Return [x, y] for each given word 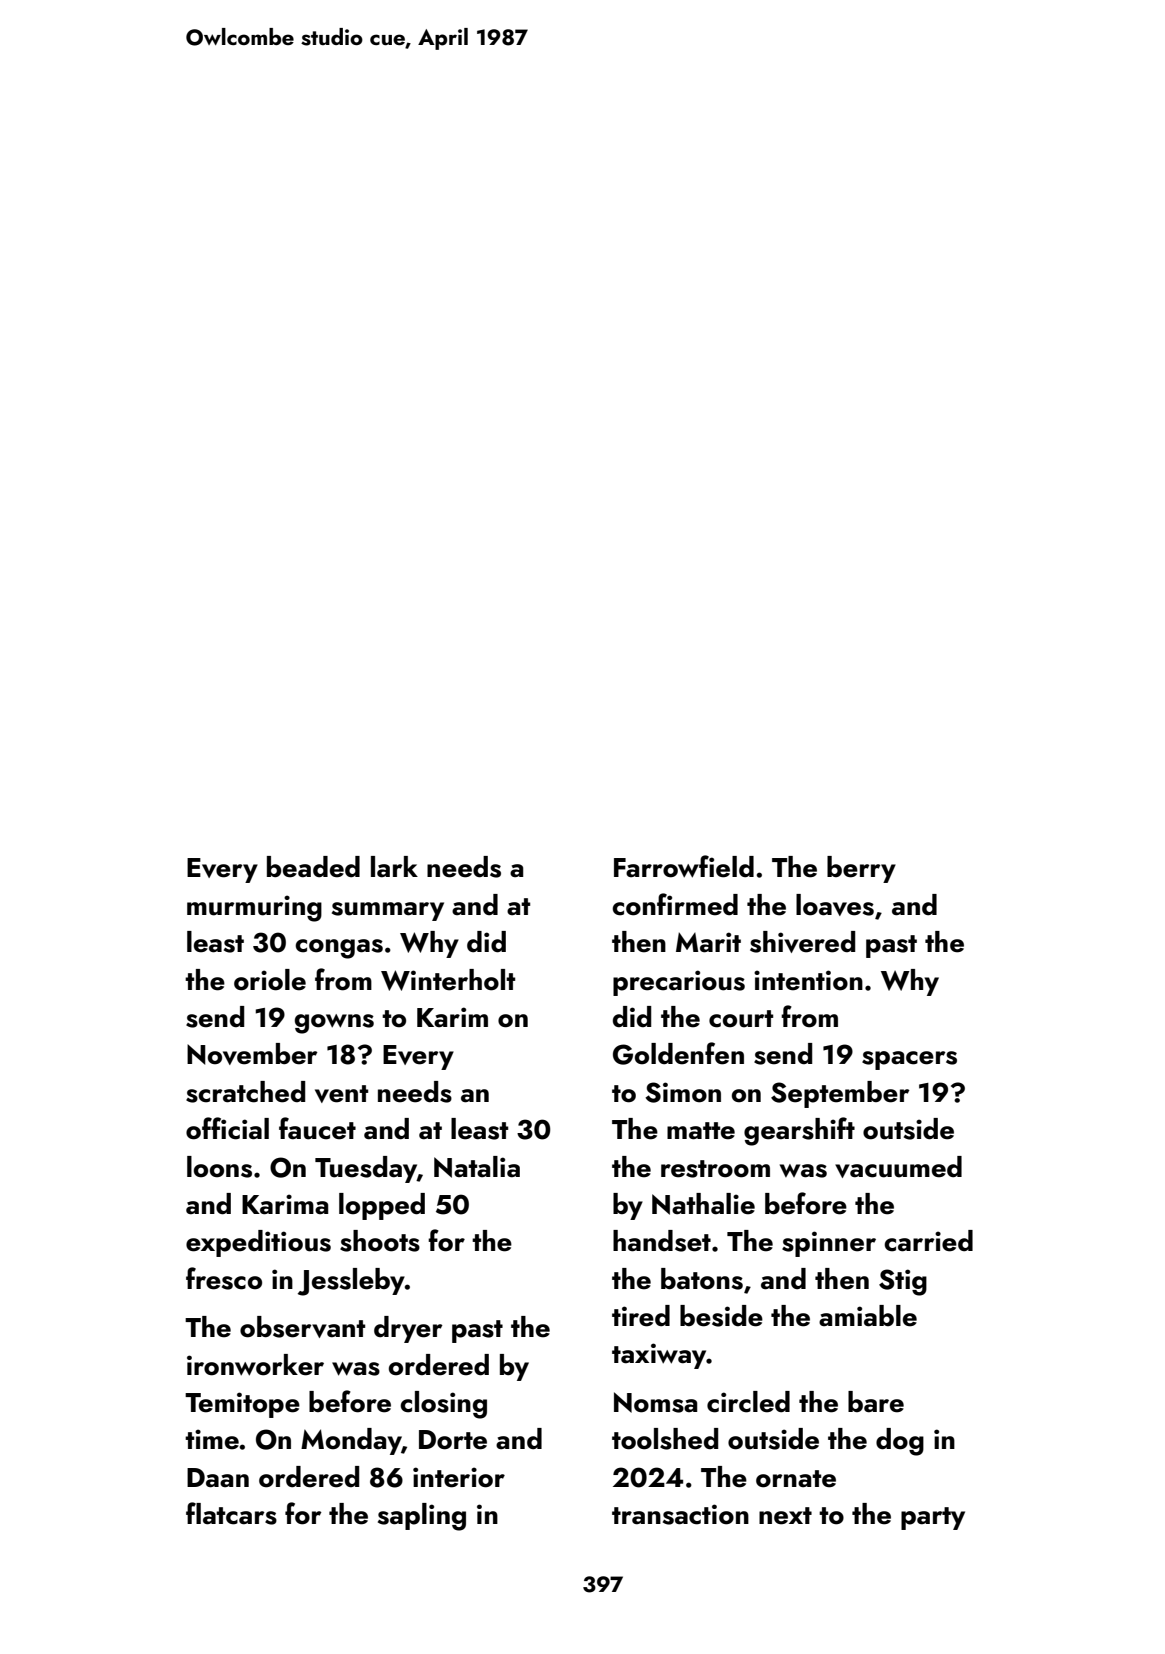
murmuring [254, 908]
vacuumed [898, 1167]
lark [394, 867]
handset [662, 1241]
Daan [218, 1478]
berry [861, 869]
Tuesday [366, 1169]
